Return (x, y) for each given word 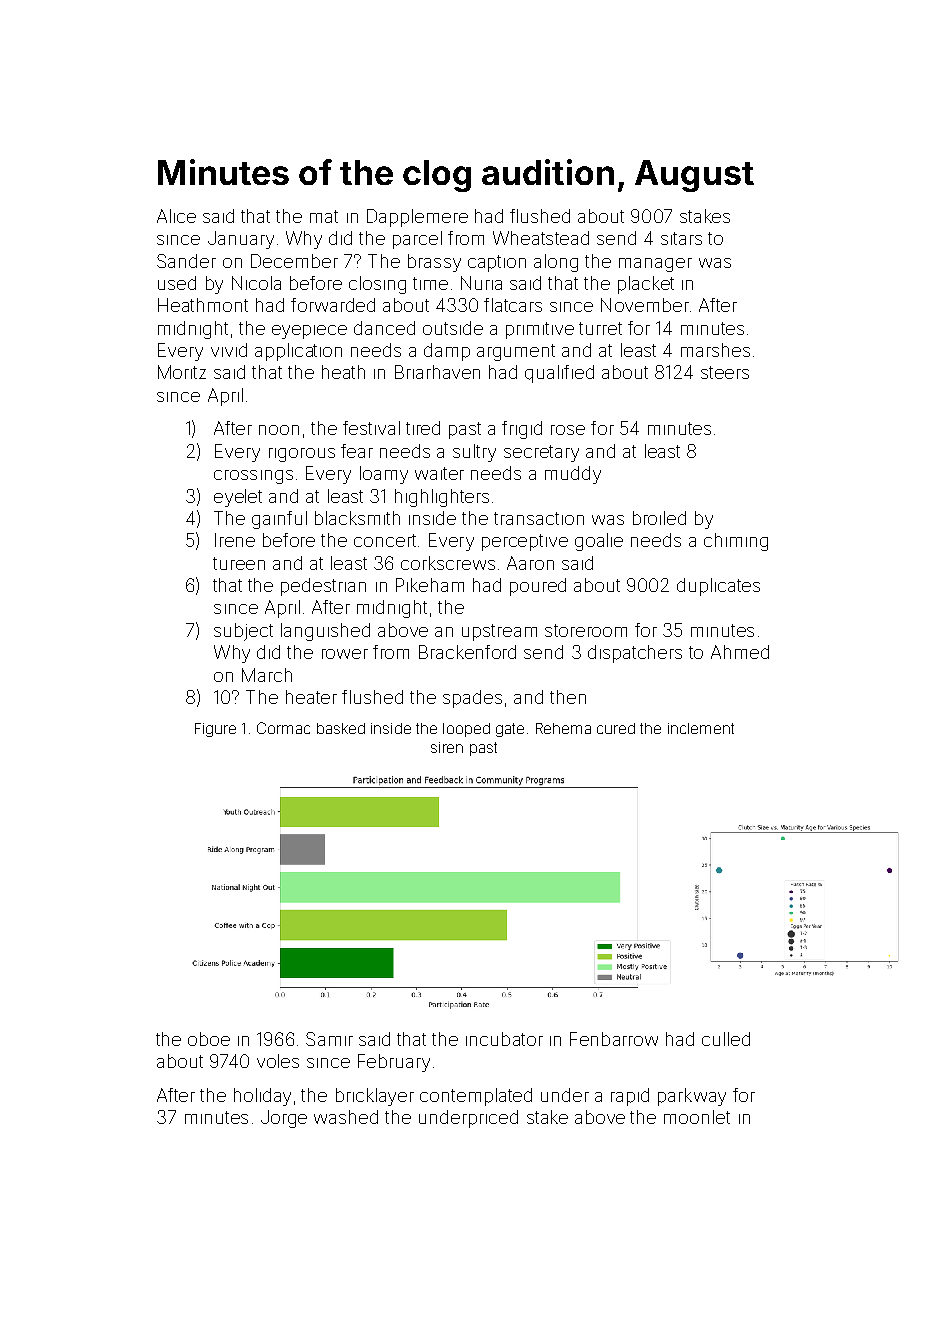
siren (447, 747)
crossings (253, 477)
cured (616, 728)
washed (346, 1117)
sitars (681, 238)
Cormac (283, 728)
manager (655, 265)
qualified (559, 374)
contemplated (476, 1097)
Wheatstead (541, 238)
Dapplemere (417, 218)
